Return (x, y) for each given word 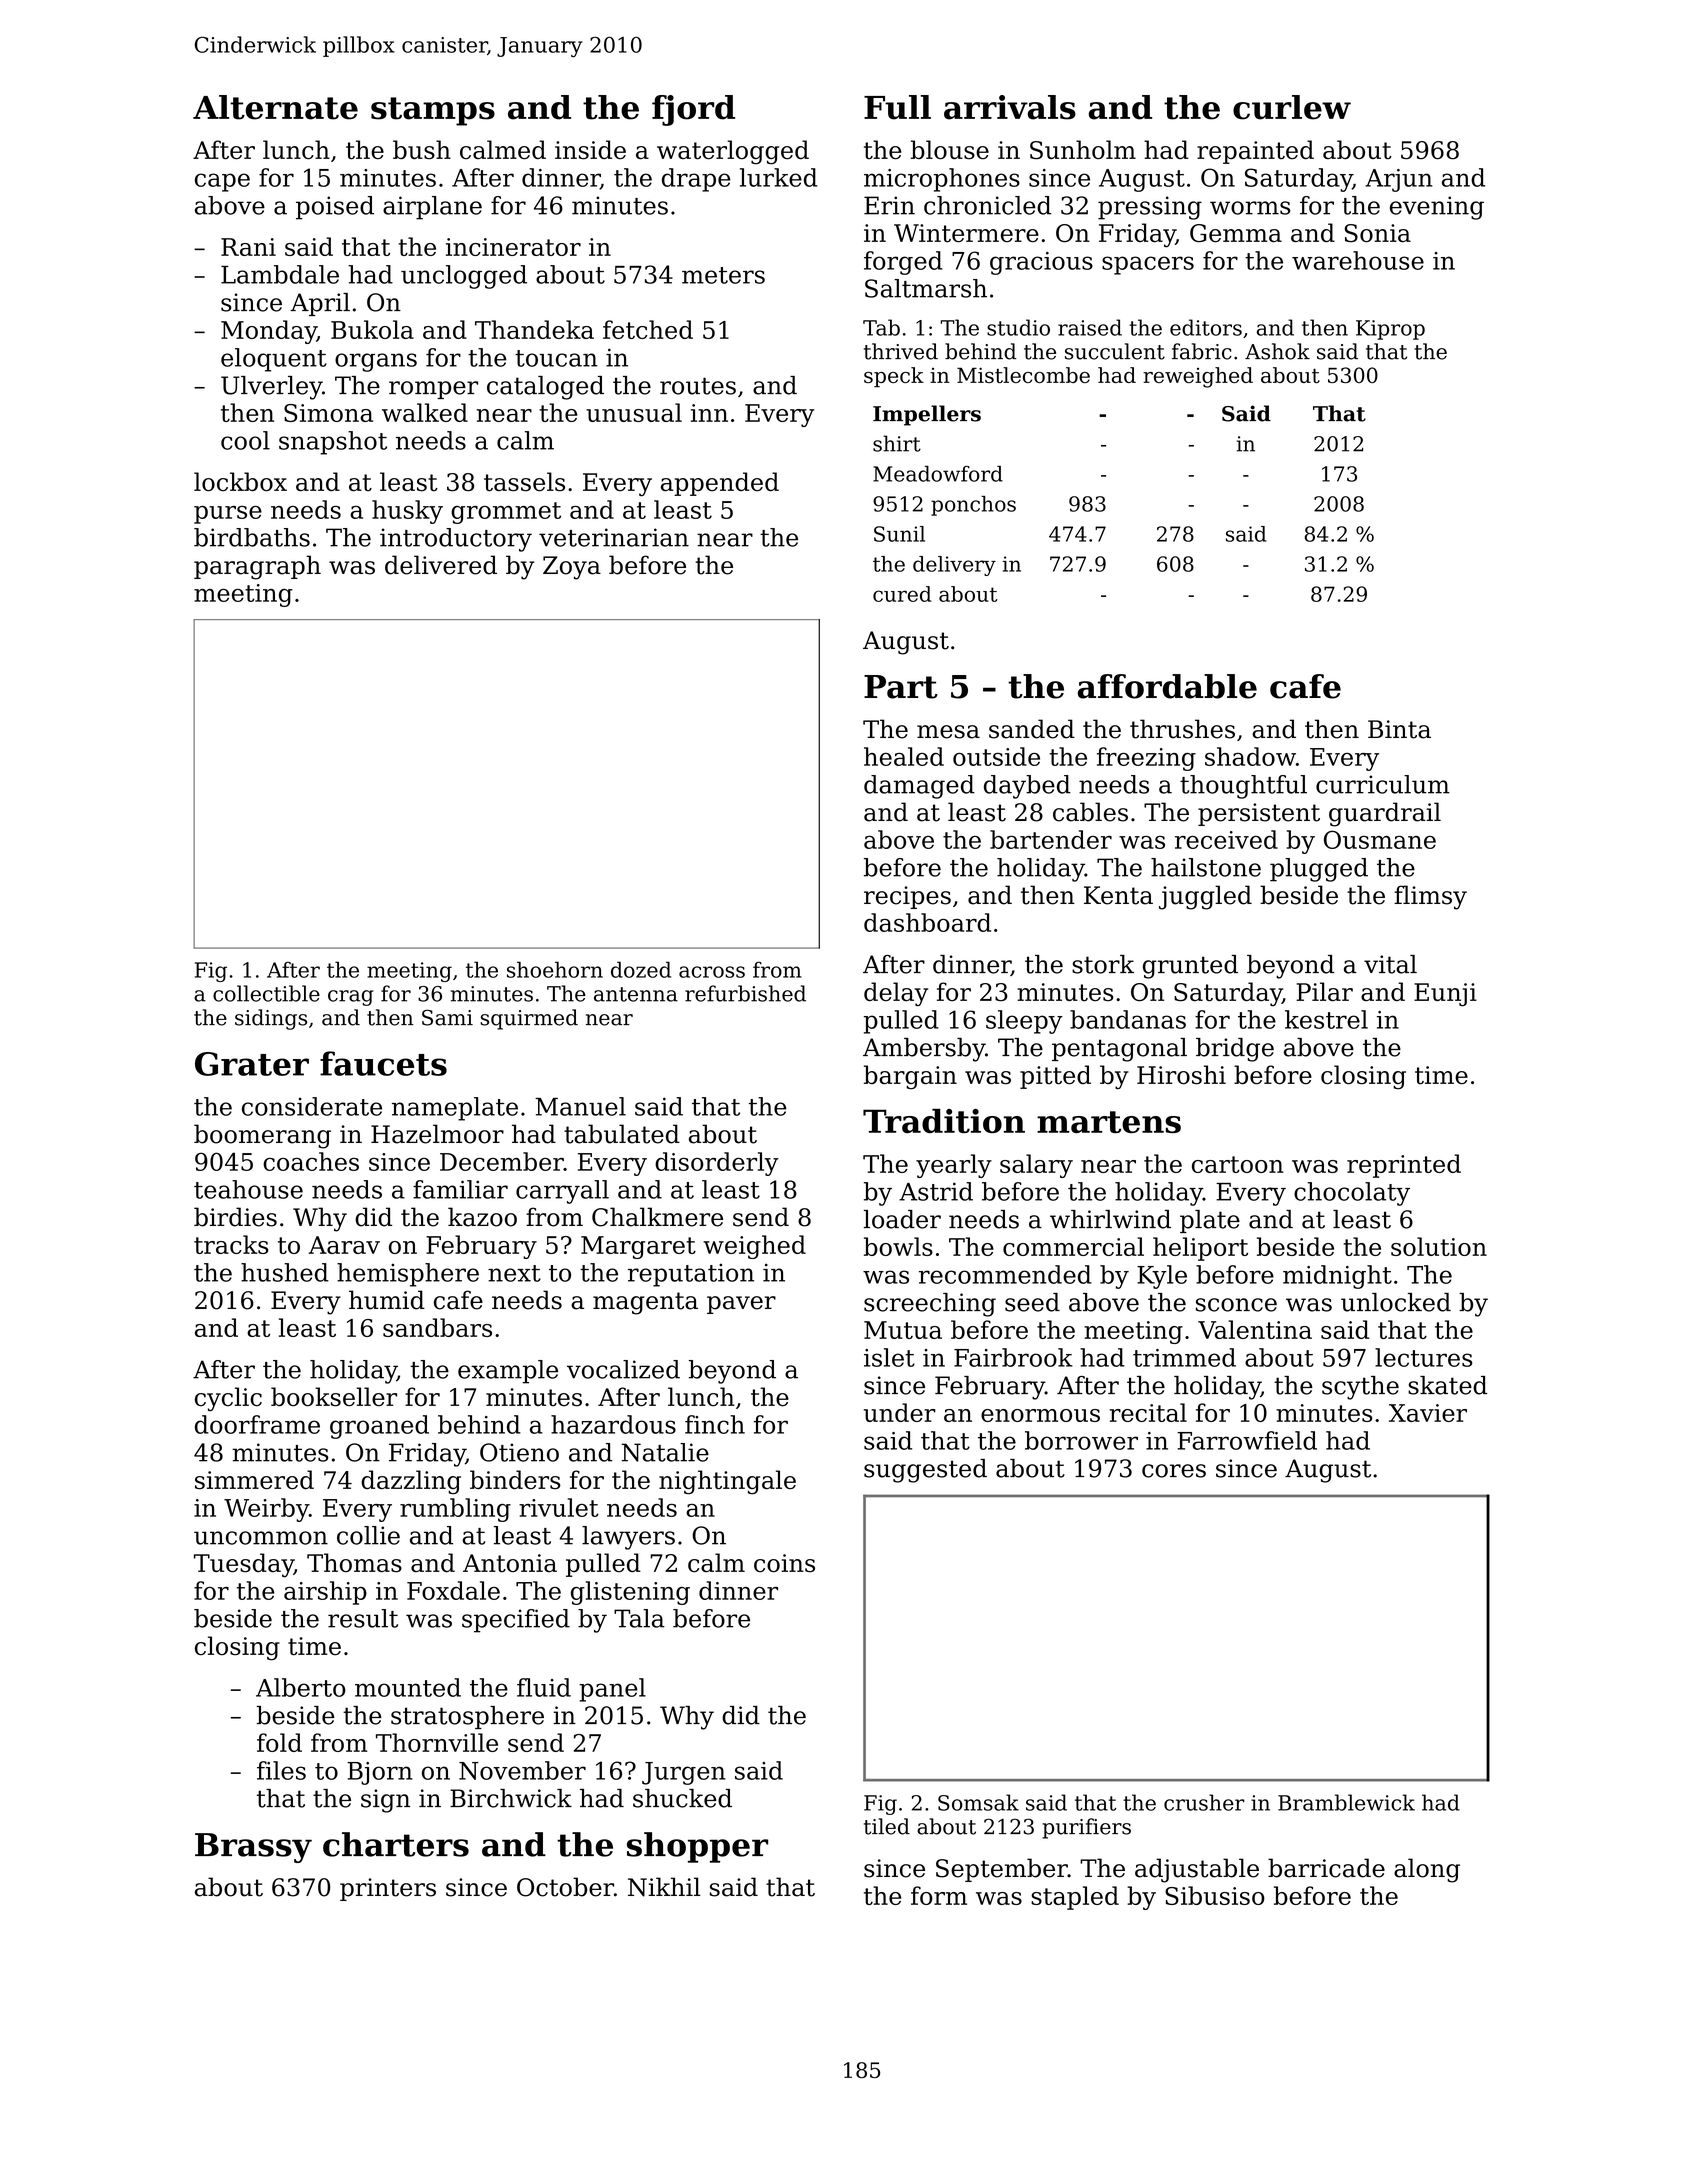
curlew (1292, 107)
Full (897, 107)
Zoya (572, 568)
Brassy (253, 1848)
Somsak (978, 1802)
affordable (1167, 686)
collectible (266, 993)
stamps (433, 111)
